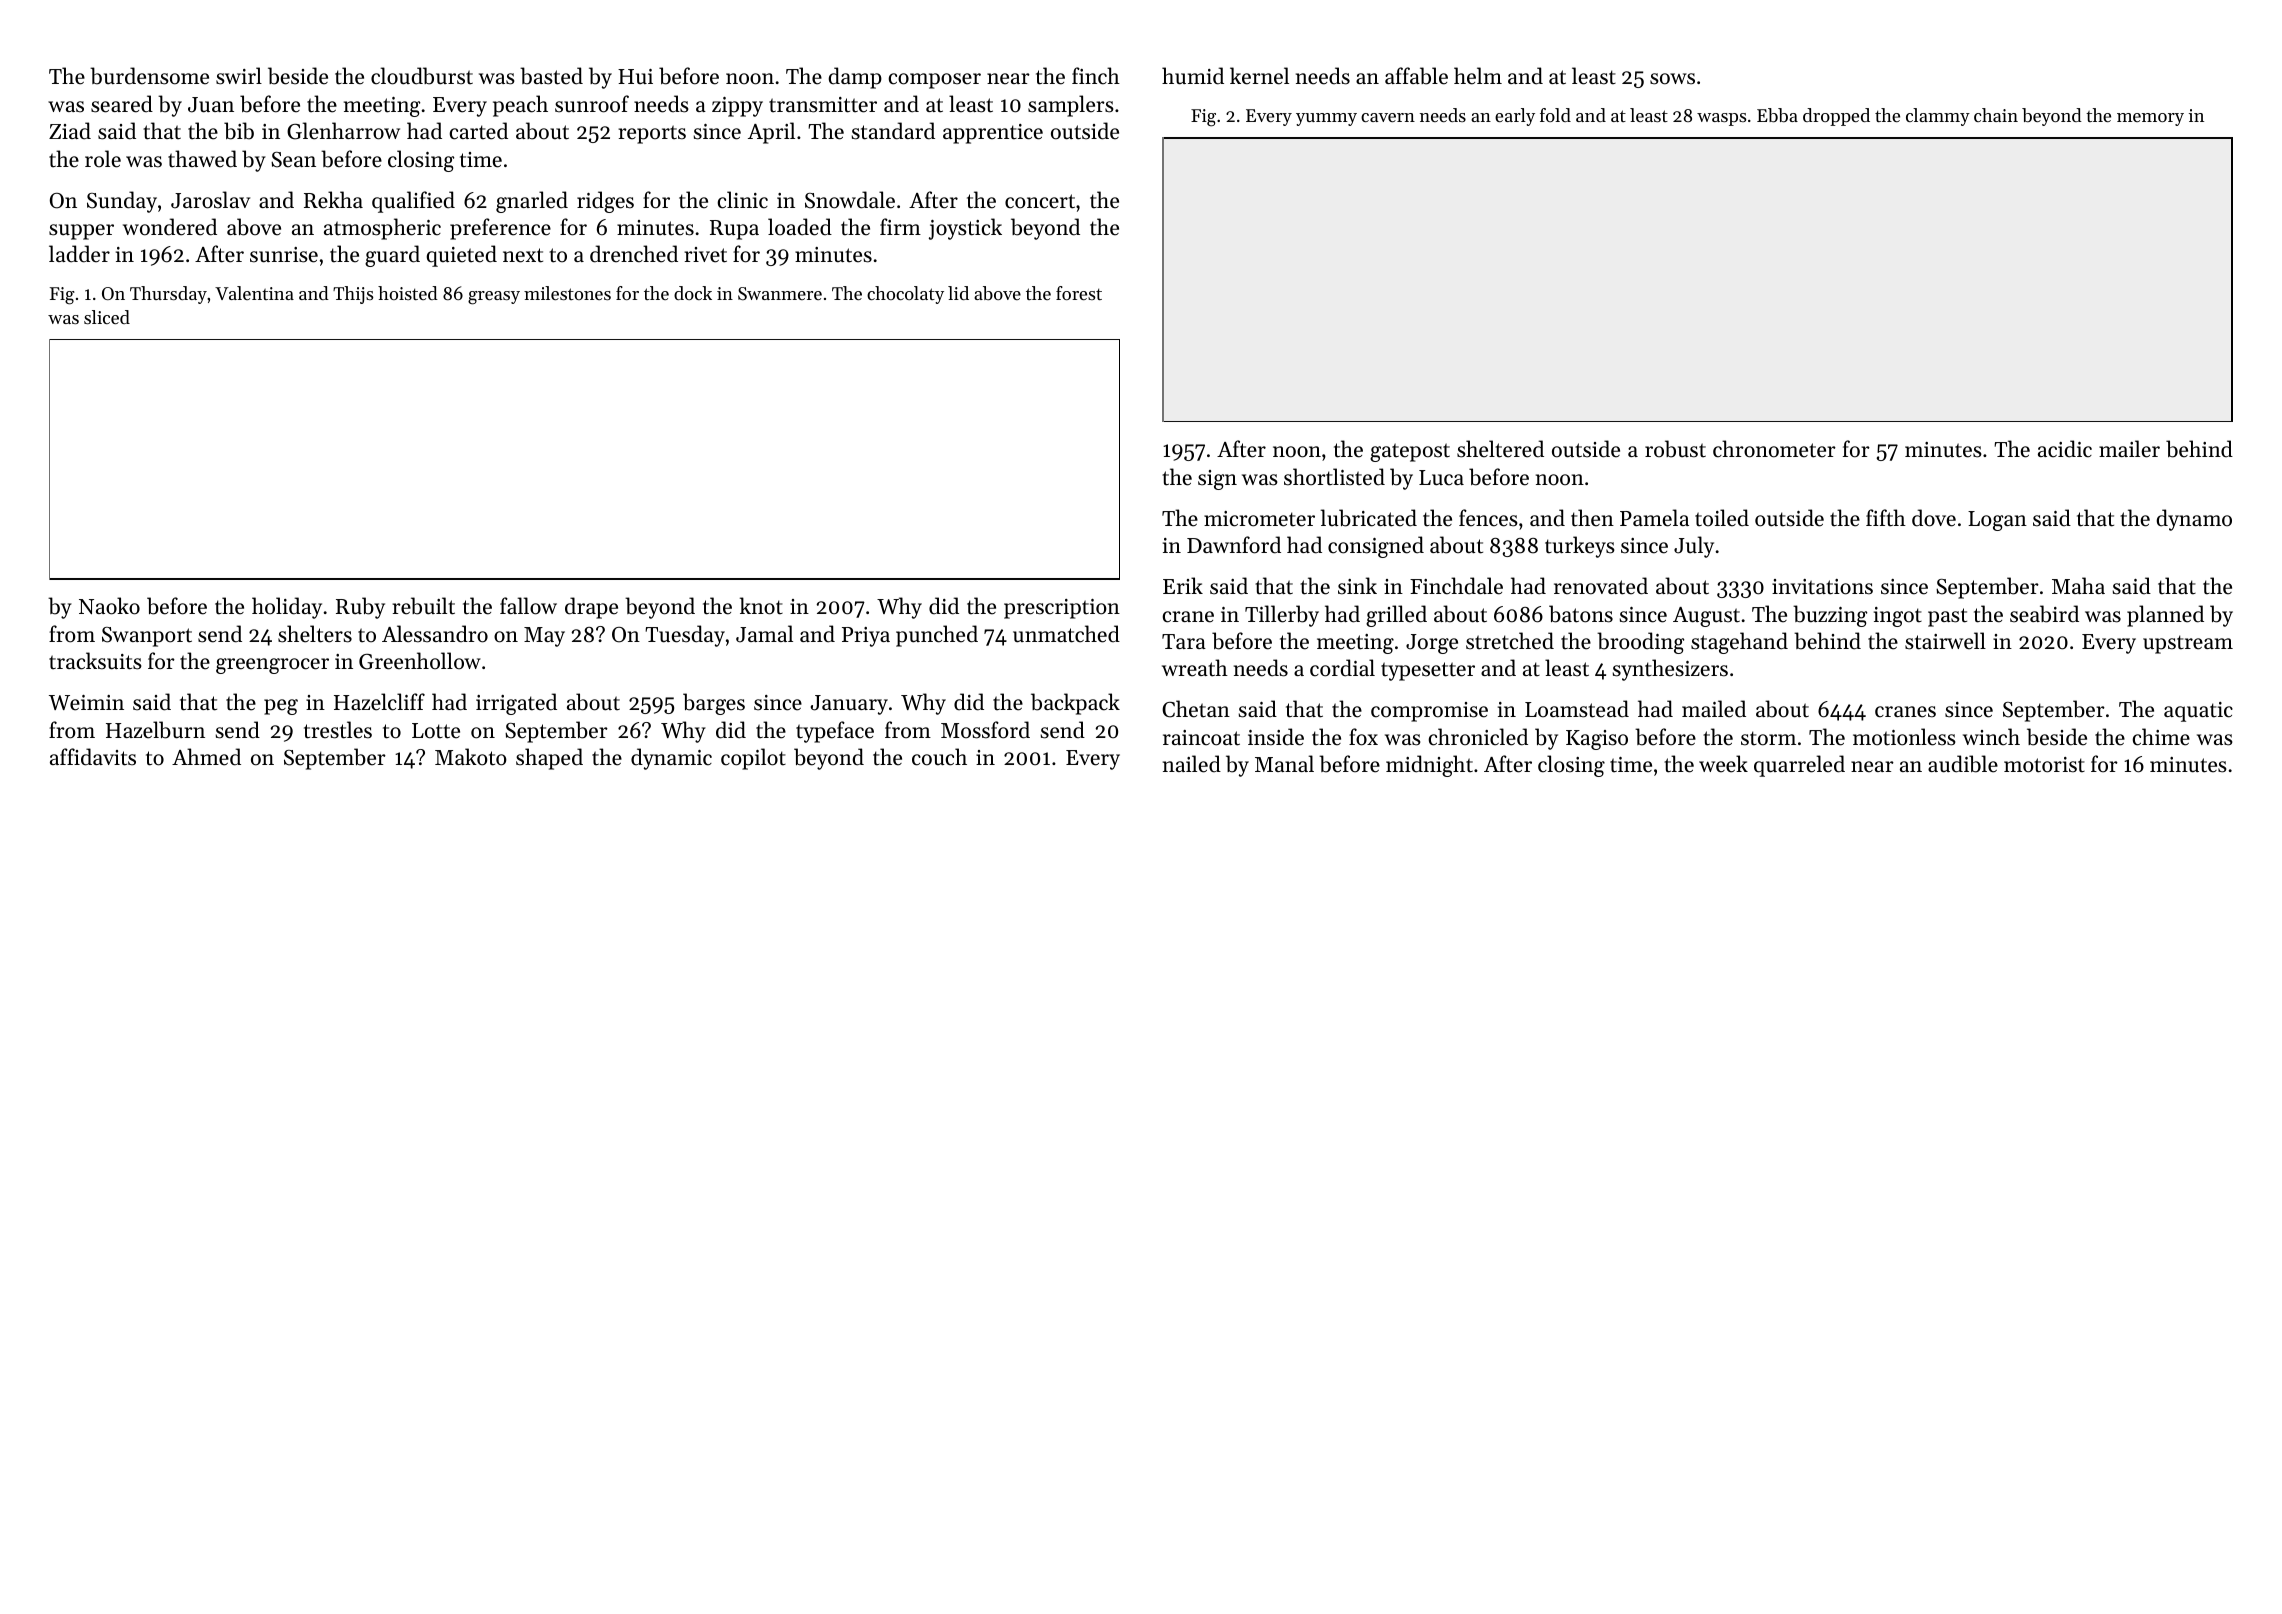  What do you see at coordinates (1670, 670) in the screenshot?
I see `synthesizers` at bounding box center [1670, 670].
